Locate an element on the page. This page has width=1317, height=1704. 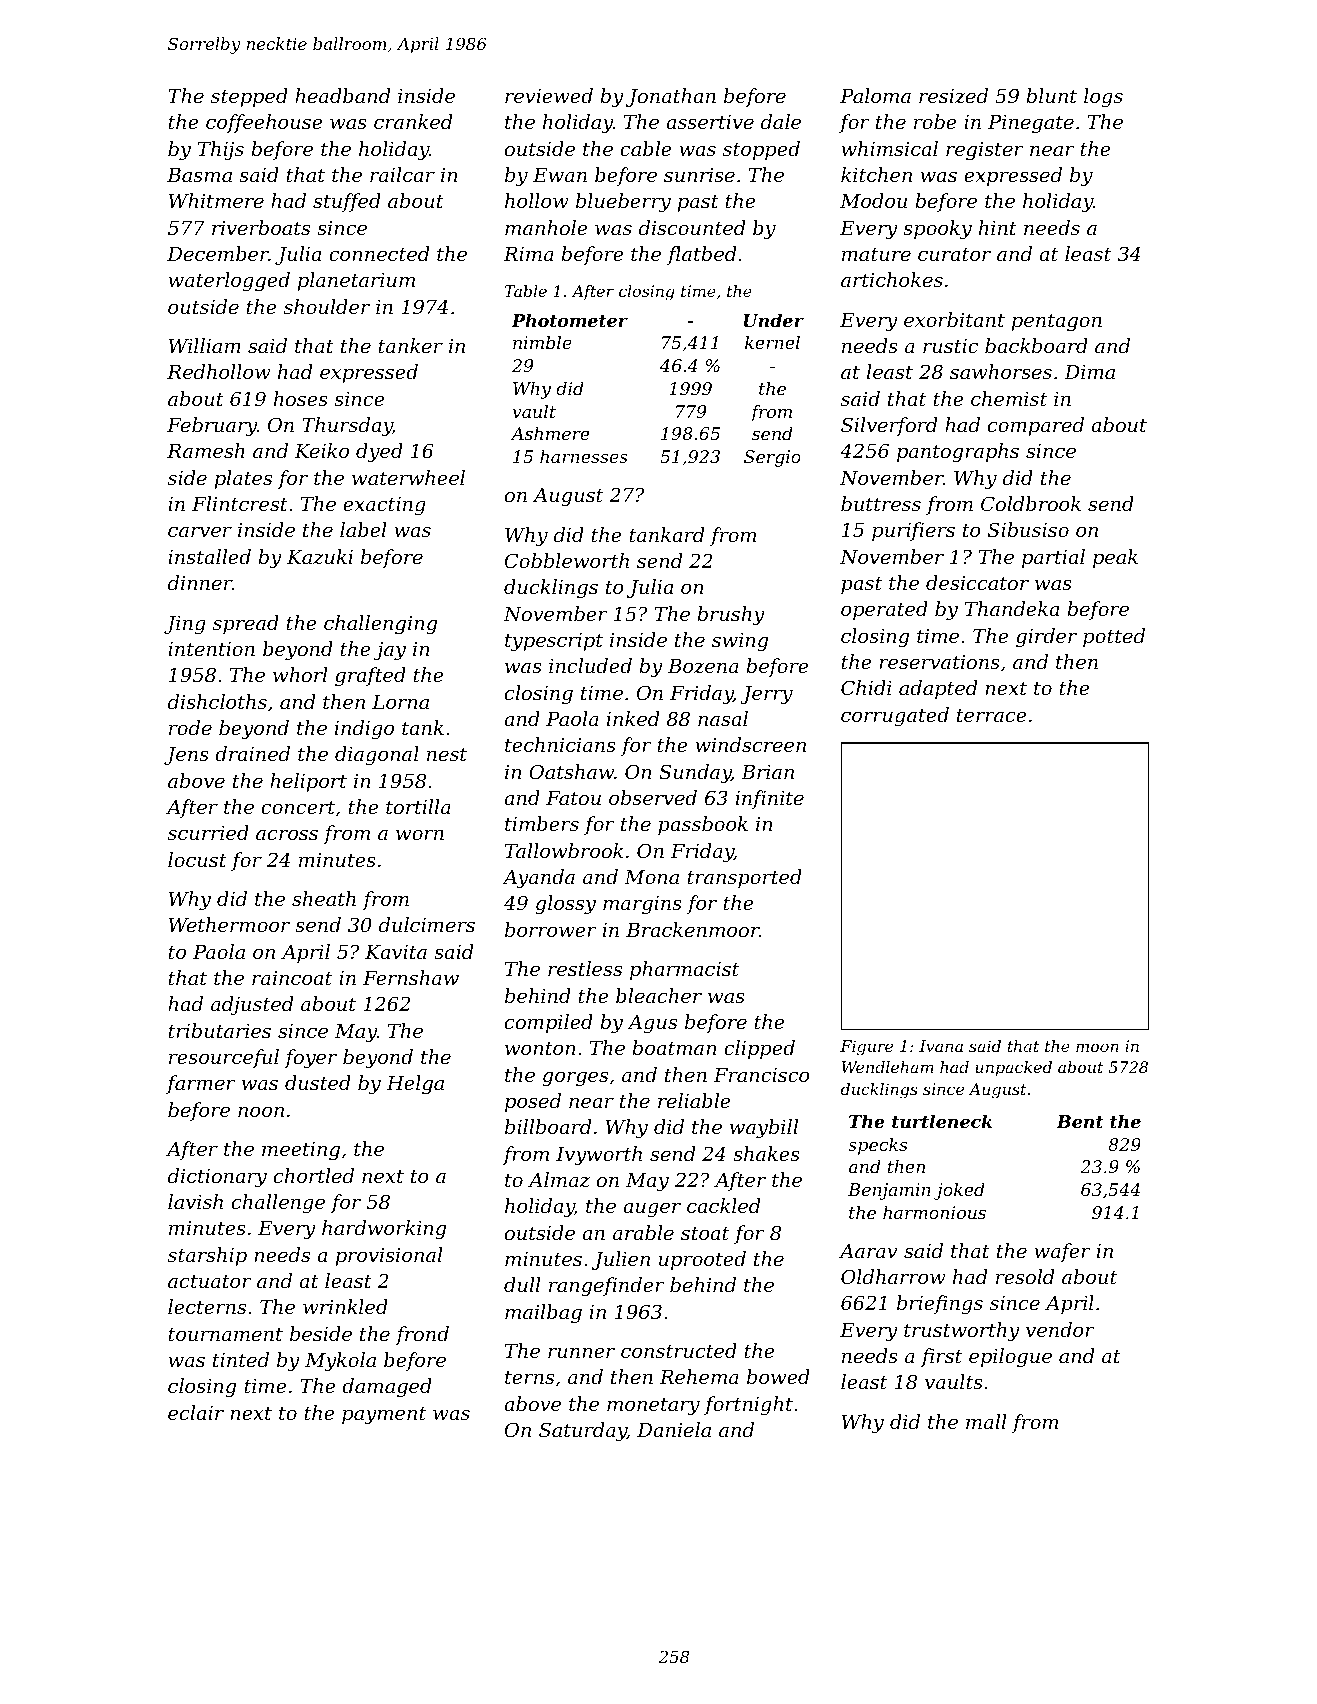
desiccator is located at coordinates (977, 582).
